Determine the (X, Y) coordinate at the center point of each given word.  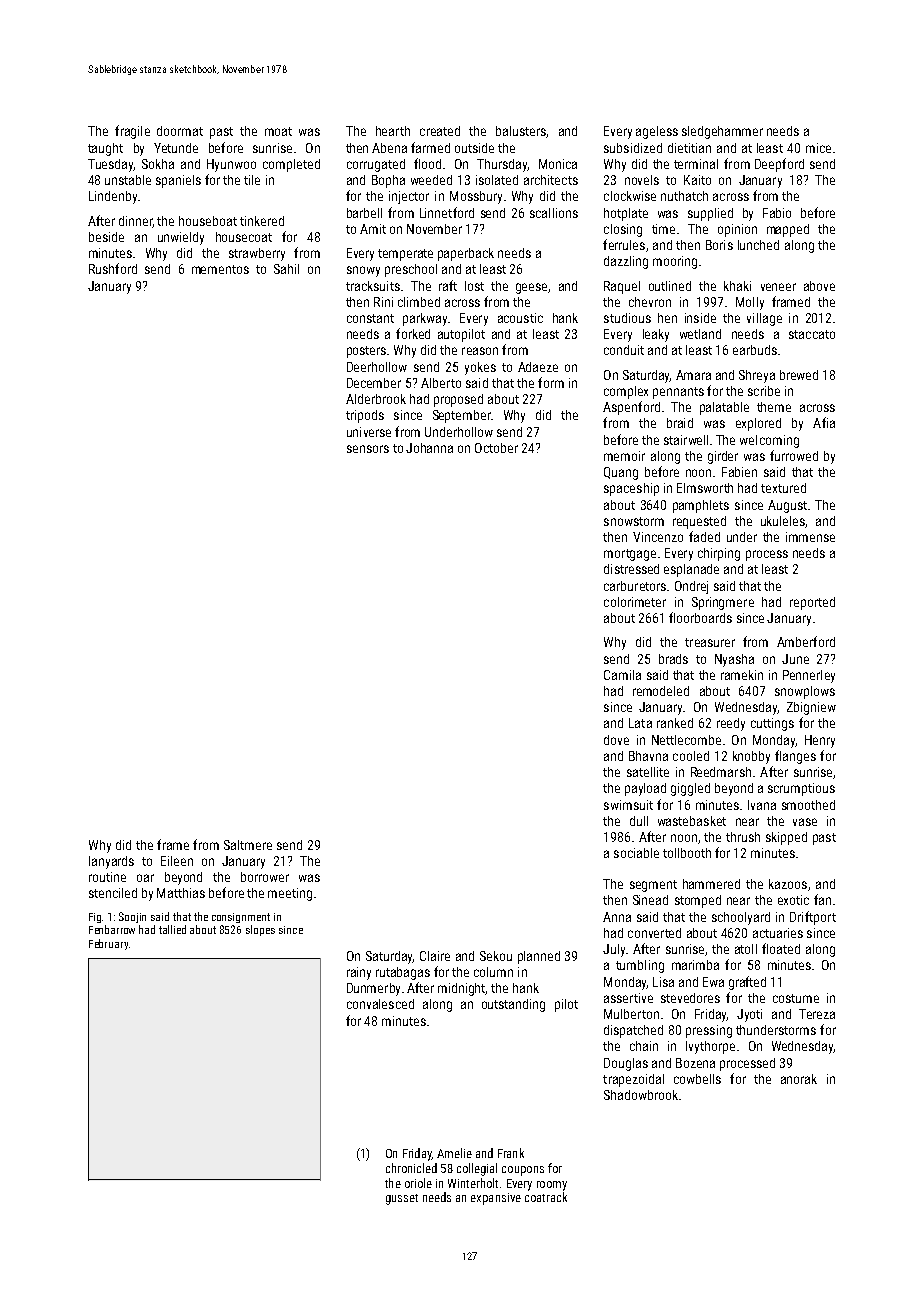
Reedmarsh (721, 772)
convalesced (380, 1004)
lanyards (111, 862)
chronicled (411, 1168)
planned (539, 957)
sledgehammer (722, 132)
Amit (373, 229)
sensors (368, 449)
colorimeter (635, 602)
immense (810, 537)
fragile (132, 132)
